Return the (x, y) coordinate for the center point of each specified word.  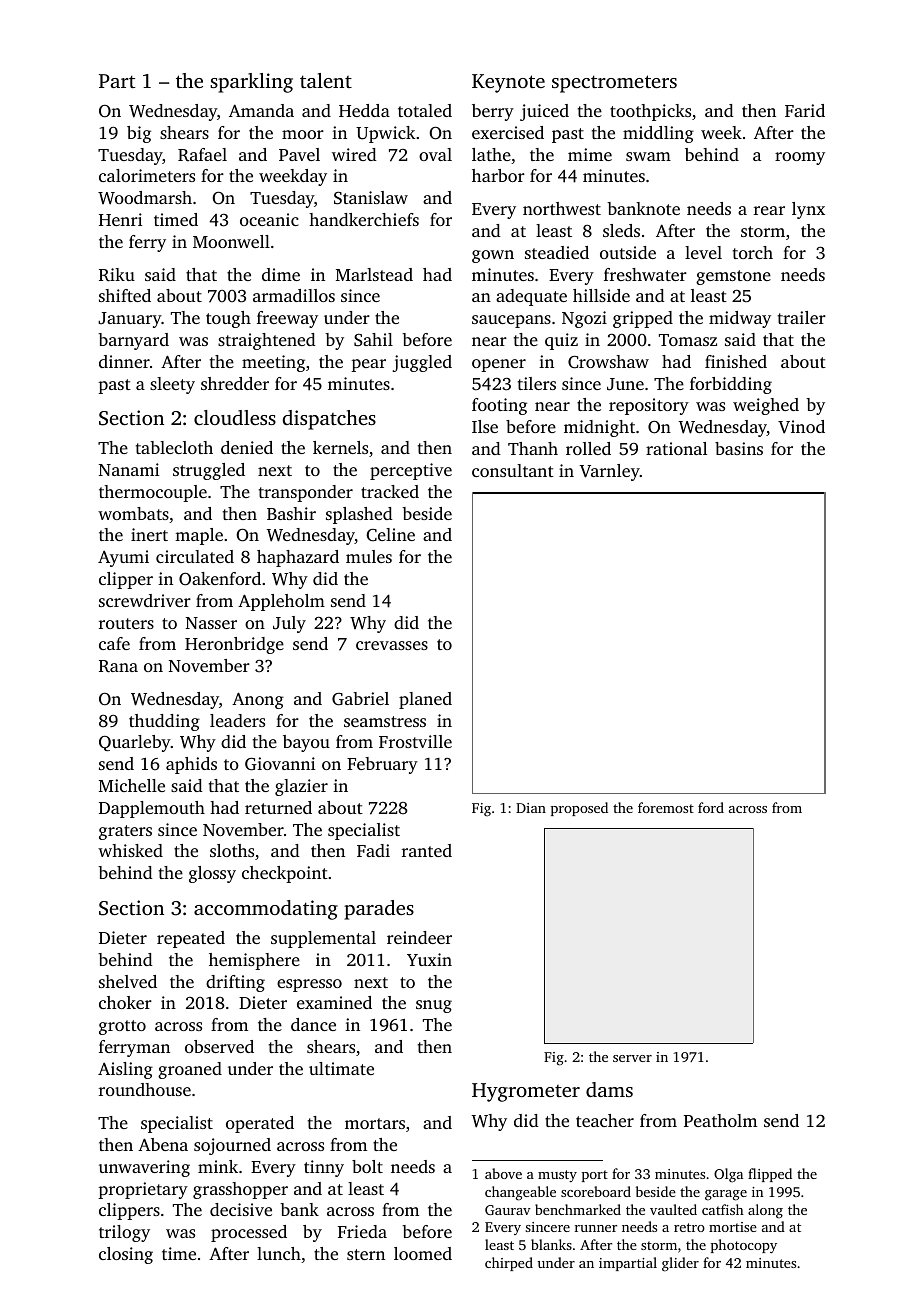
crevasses (392, 645)
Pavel (299, 154)
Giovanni (280, 764)
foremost (666, 807)
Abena (163, 1144)
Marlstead (374, 274)
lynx (808, 210)
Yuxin (429, 959)
